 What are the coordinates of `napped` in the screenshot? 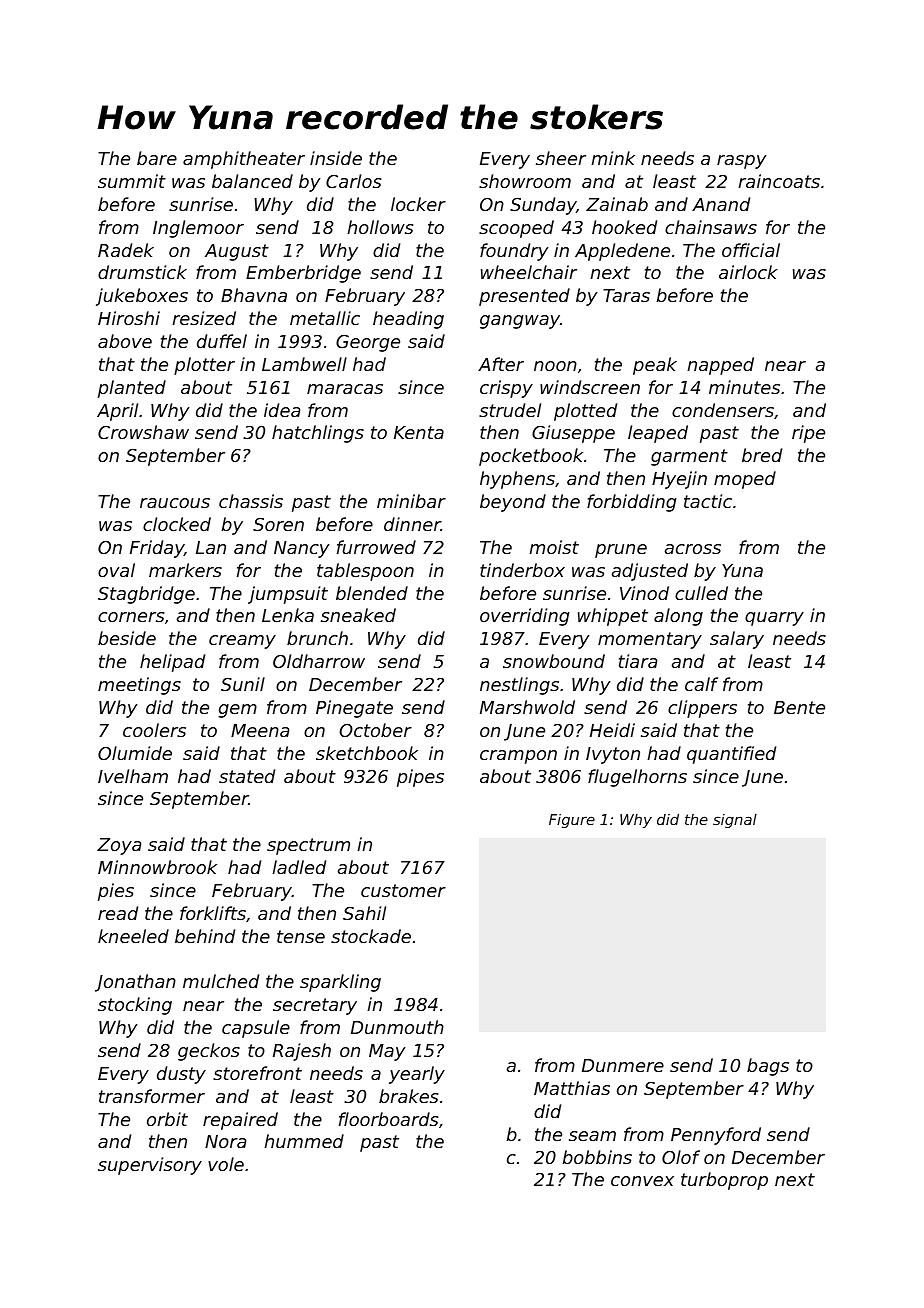 It's located at (720, 366).
